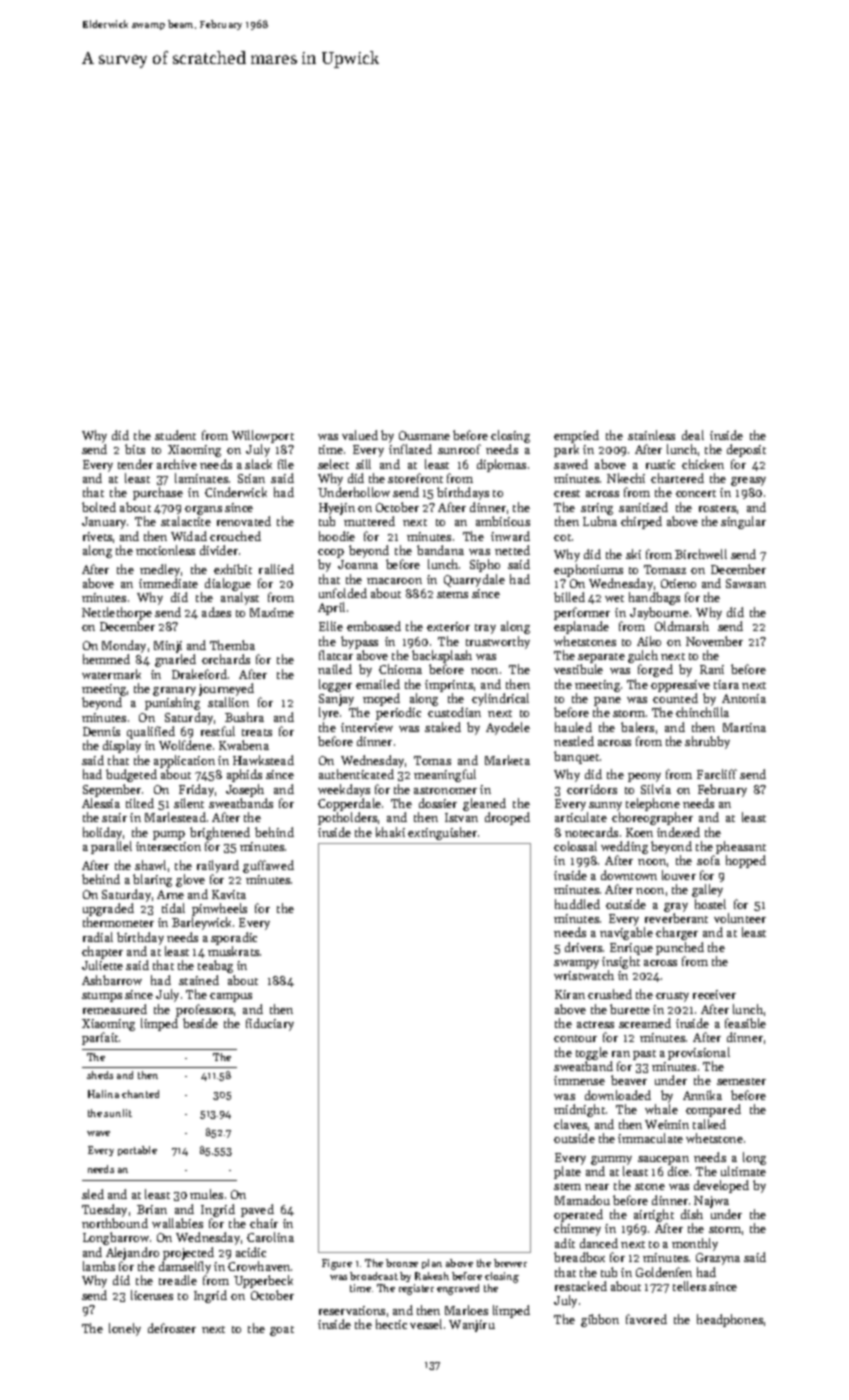 This screenshot has width=849, height=1400. What do you see at coordinates (150, 865) in the screenshot?
I see `shawl` at bounding box center [150, 865].
